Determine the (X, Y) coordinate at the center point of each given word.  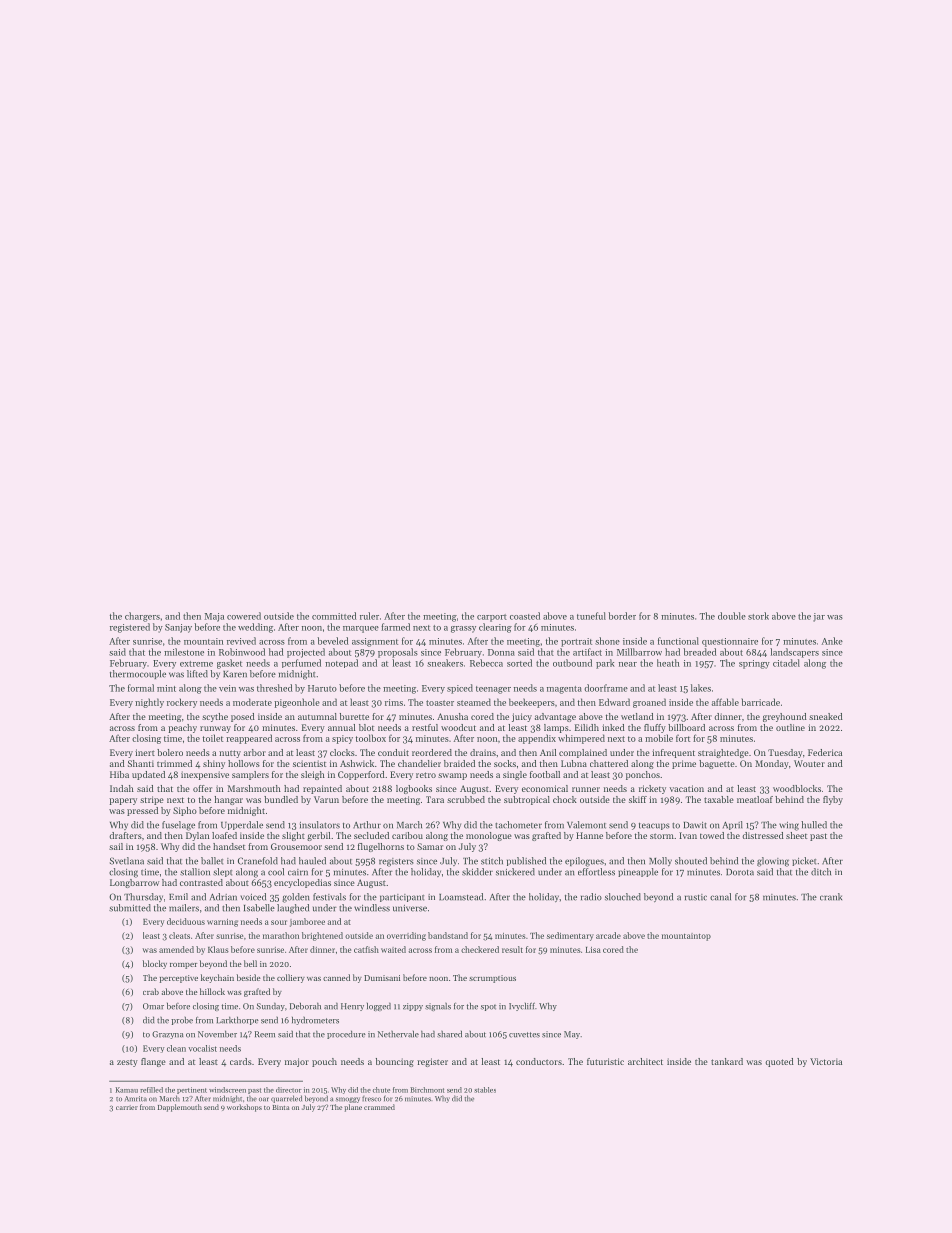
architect (645, 1061)
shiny (214, 764)
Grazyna (167, 1035)
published (526, 861)
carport (492, 618)
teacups (654, 826)
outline (790, 727)
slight (293, 836)
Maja (214, 617)
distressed (763, 835)
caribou (407, 835)
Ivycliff (522, 1006)
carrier (127, 1107)
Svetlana (127, 861)
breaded (700, 652)
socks (505, 763)
